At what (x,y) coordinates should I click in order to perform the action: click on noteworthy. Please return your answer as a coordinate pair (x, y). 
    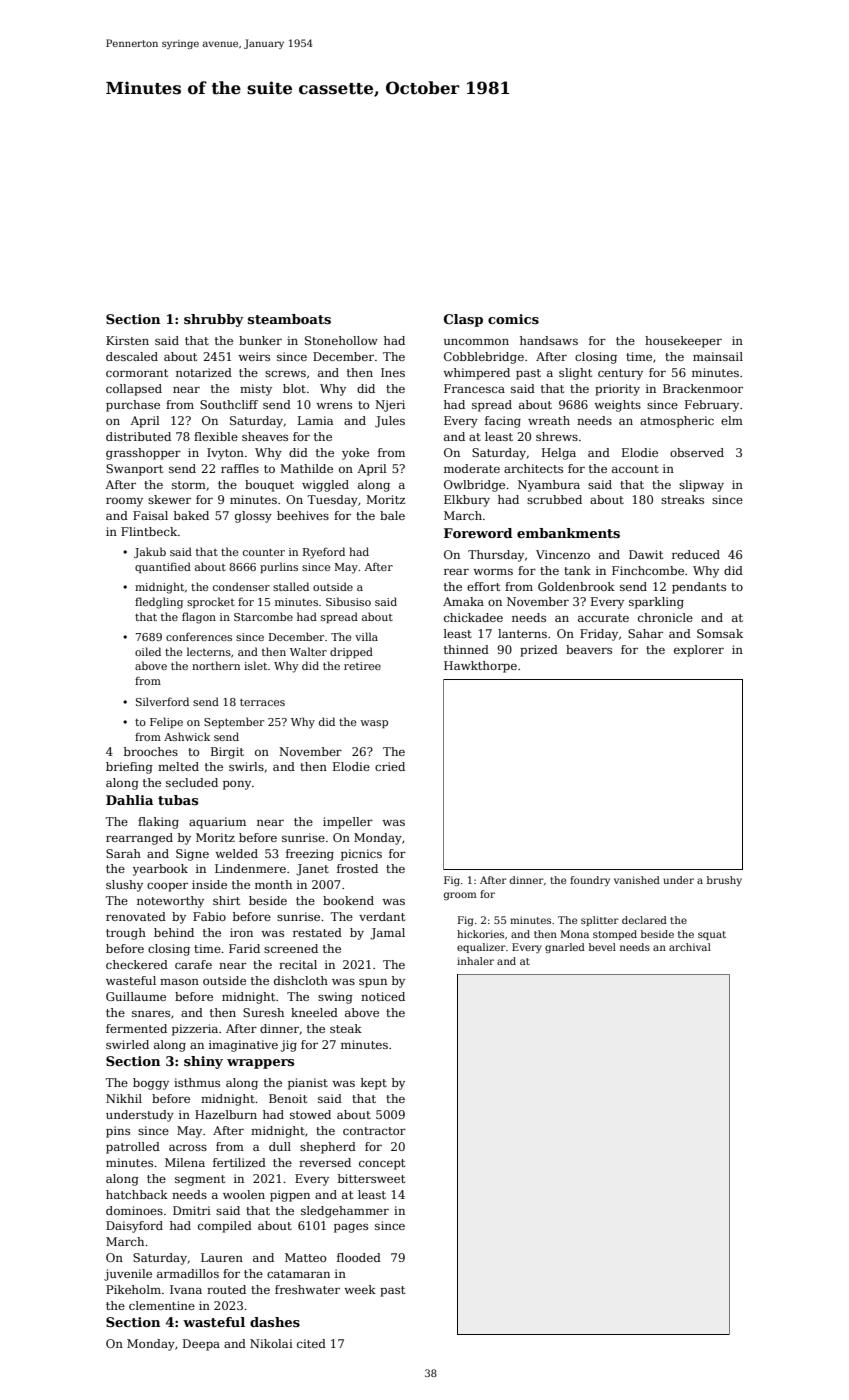
    Looking at the image, I should click on (170, 902).
